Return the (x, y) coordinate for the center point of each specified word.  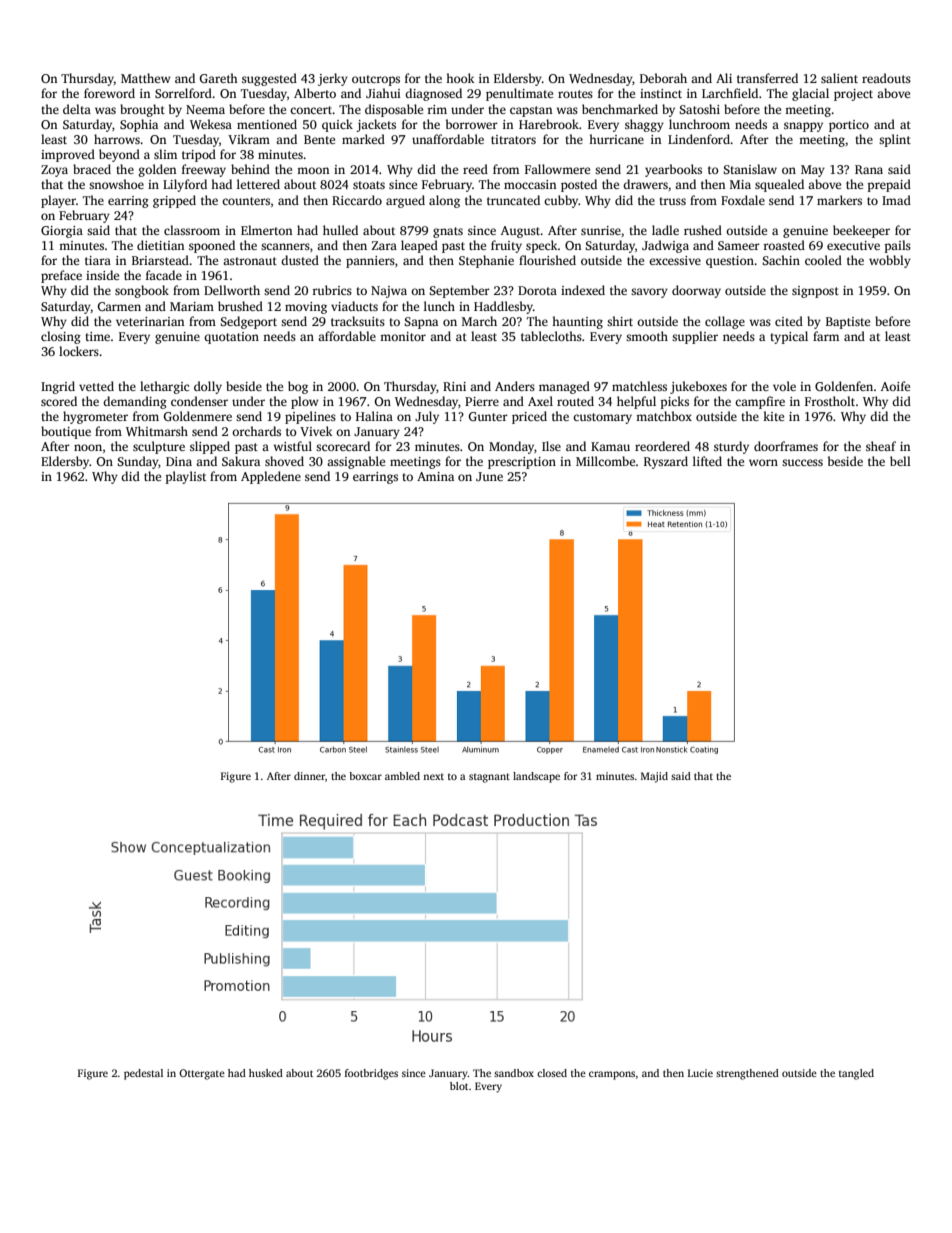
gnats (448, 232)
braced (92, 169)
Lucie (700, 1073)
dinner (309, 776)
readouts (886, 78)
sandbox (514, 1073)
